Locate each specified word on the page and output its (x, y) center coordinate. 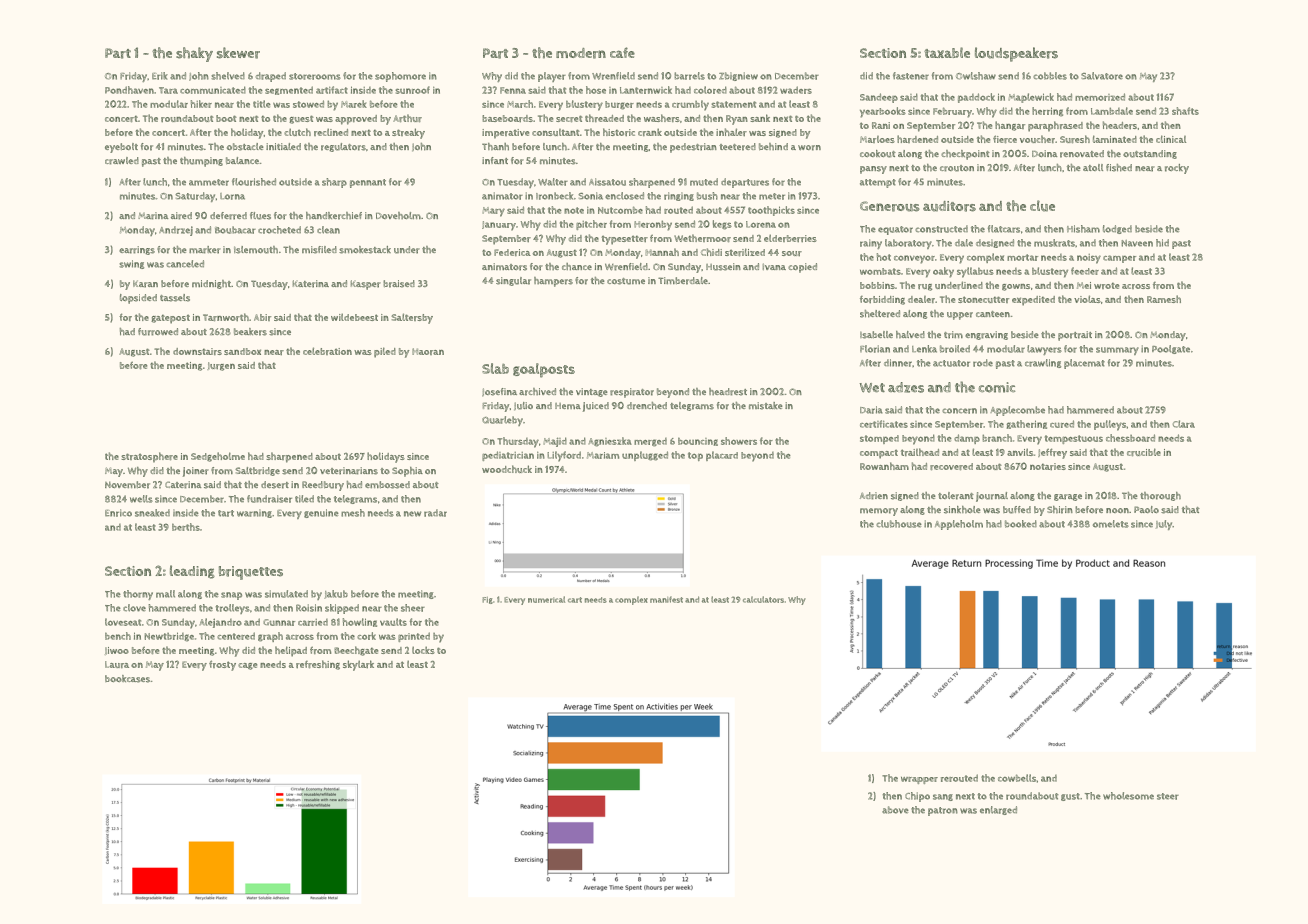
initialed (283, 146)
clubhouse (899, 524)
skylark (358, 665)
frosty (222, 665)
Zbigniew (738, 76)
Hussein (723, 267)
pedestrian (693, 148)
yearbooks (883, 112)
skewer (238, 53)
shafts (1185, 111)
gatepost (170, 319)
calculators (763, 599)
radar (435, 513)
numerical (546, 599)
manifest (666, 599)
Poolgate (1171, 349)
